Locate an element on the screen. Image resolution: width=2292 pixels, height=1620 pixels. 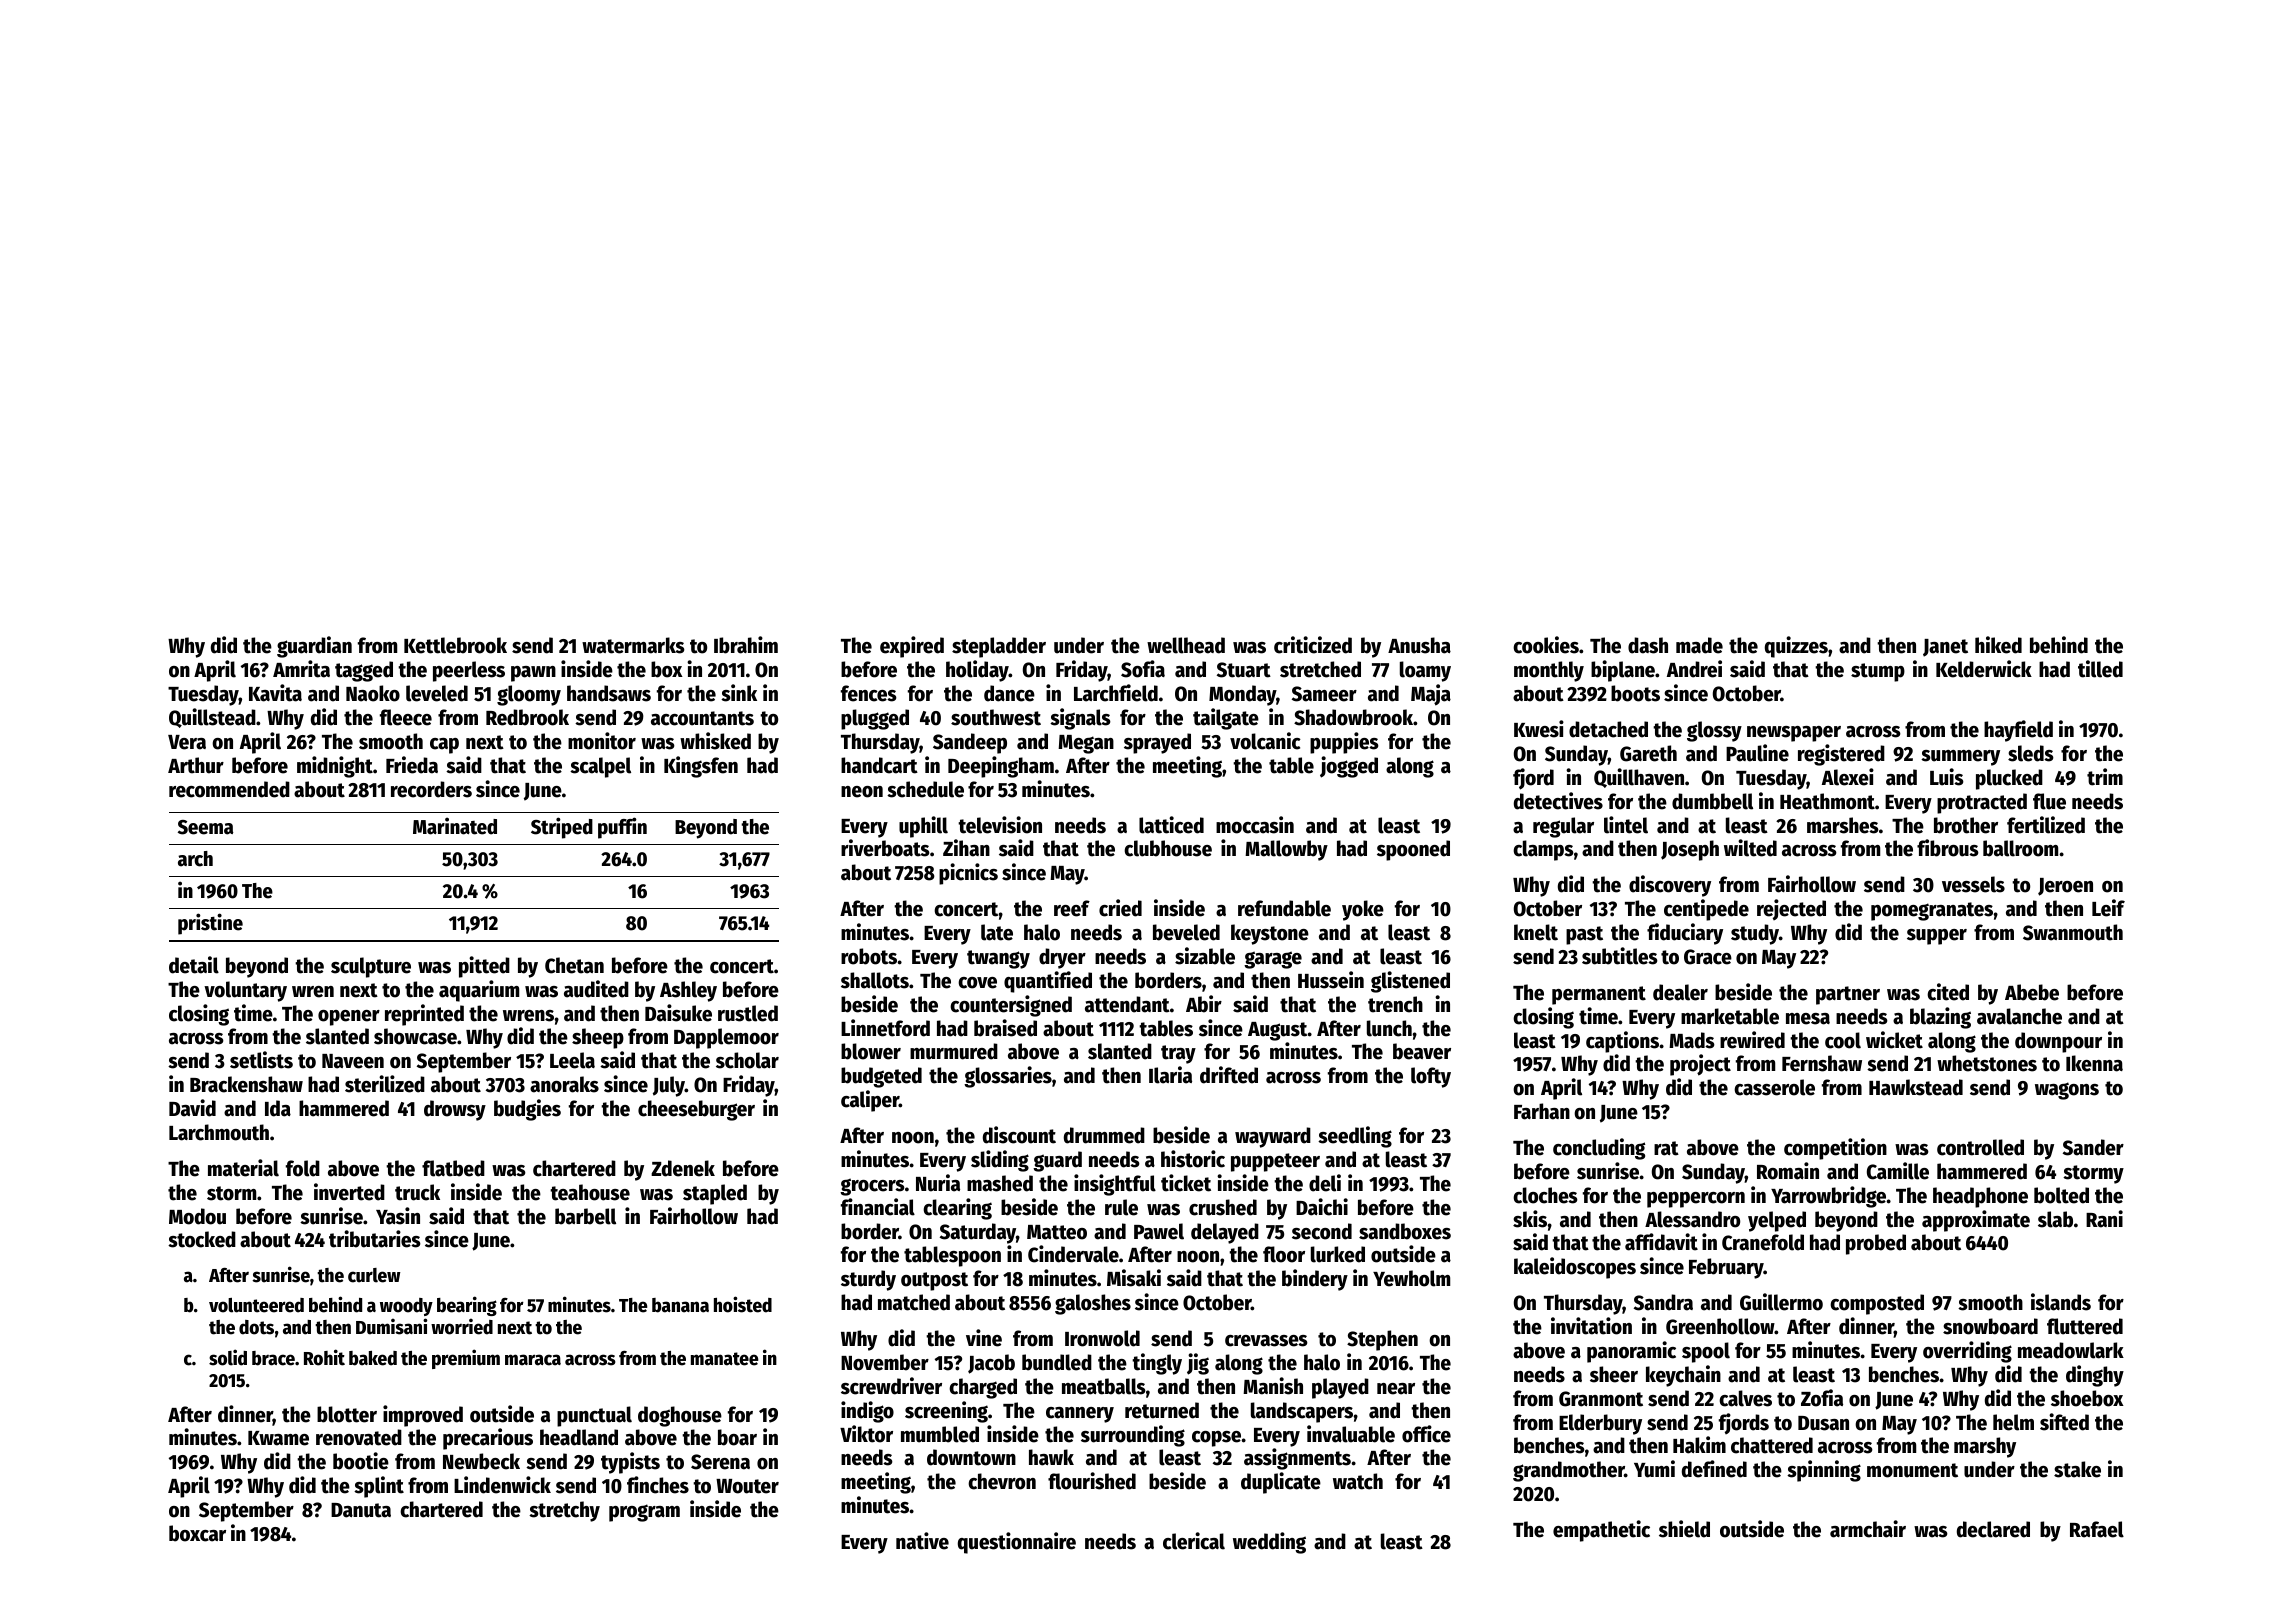
blazing is located at coordinates (1940, 1018).
